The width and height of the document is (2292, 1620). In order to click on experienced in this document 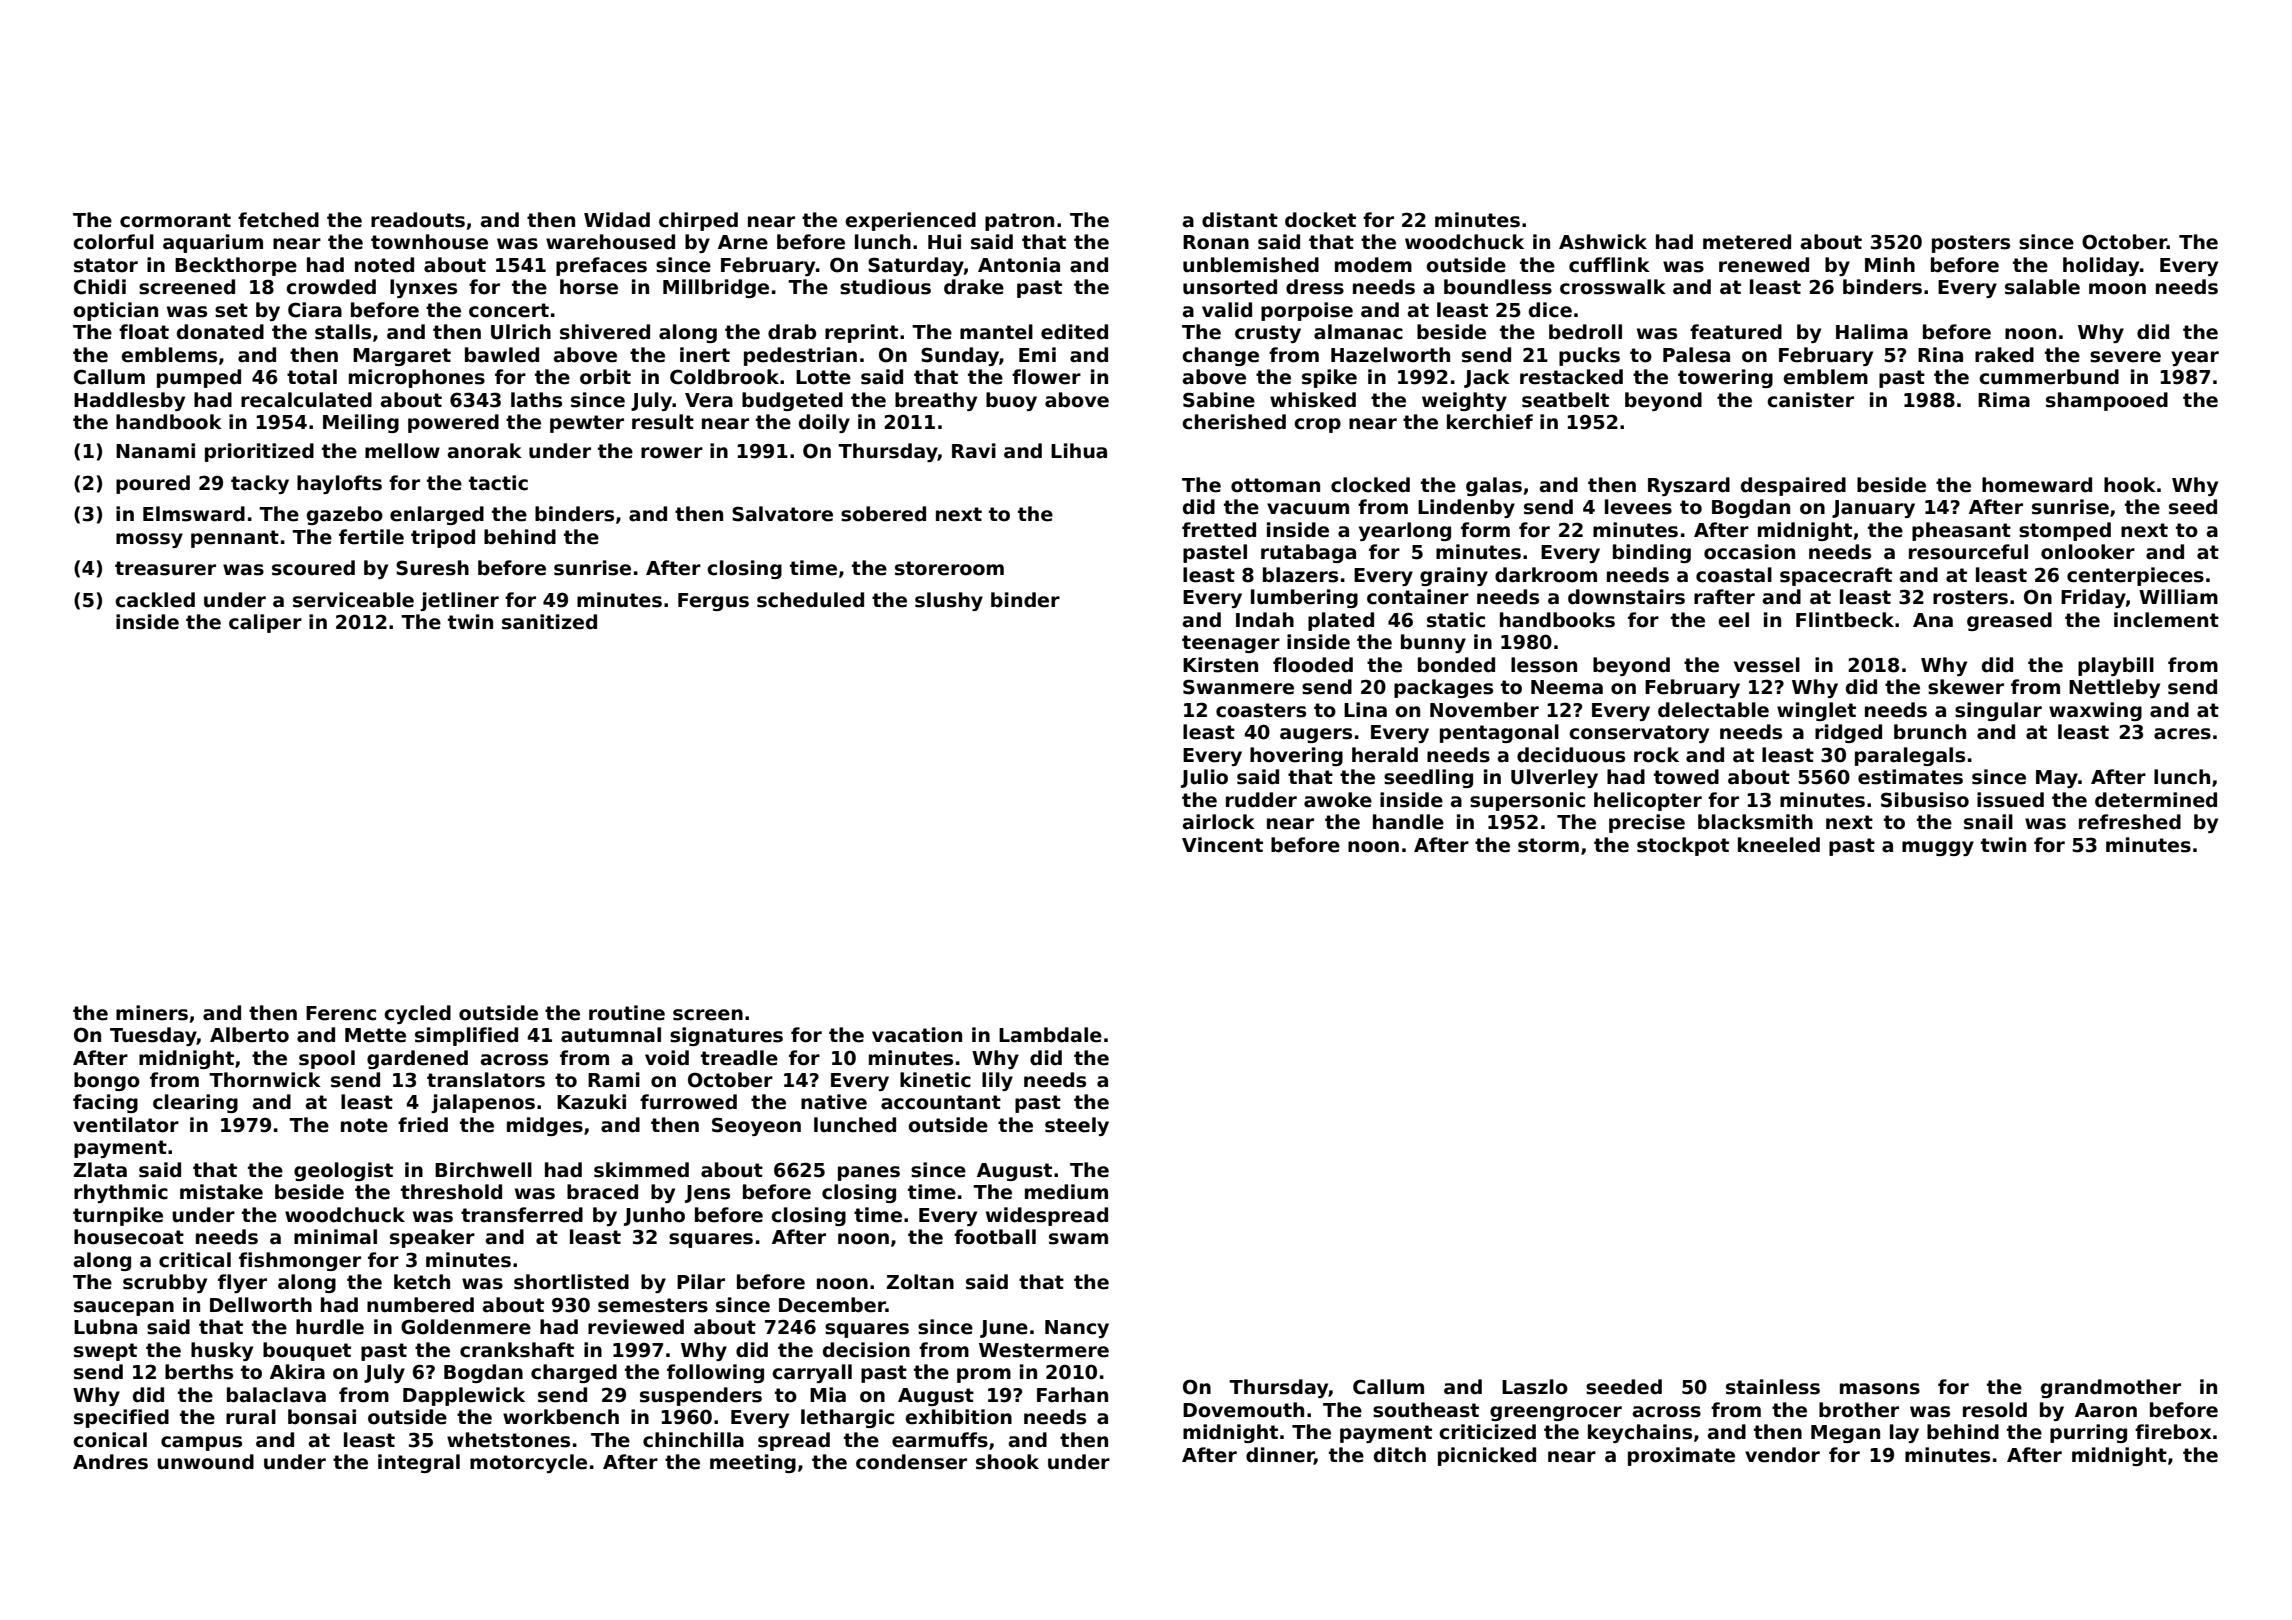, I will do `click(910, 221)`.
